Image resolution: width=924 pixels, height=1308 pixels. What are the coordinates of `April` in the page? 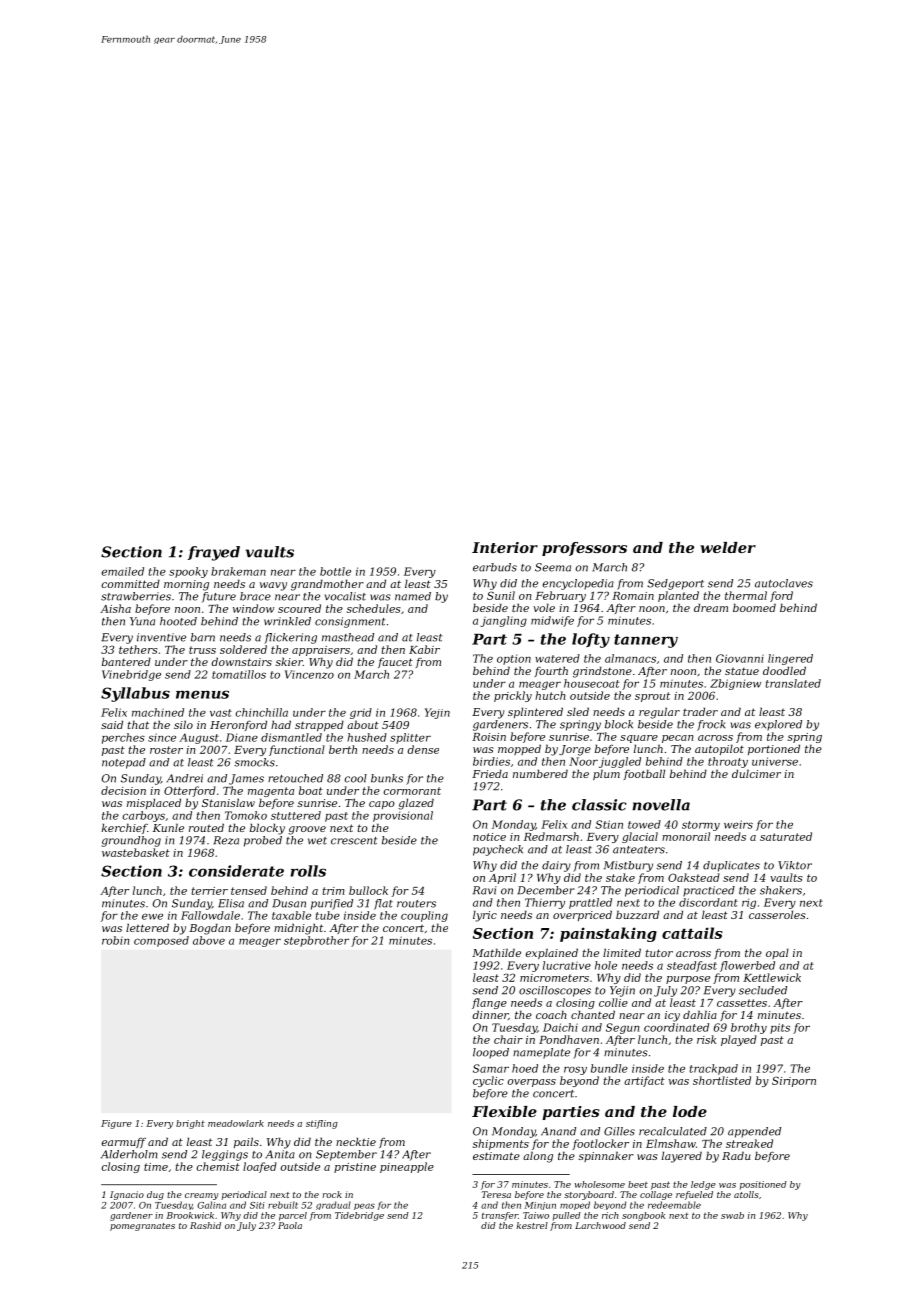 It's located at (502, 878).
